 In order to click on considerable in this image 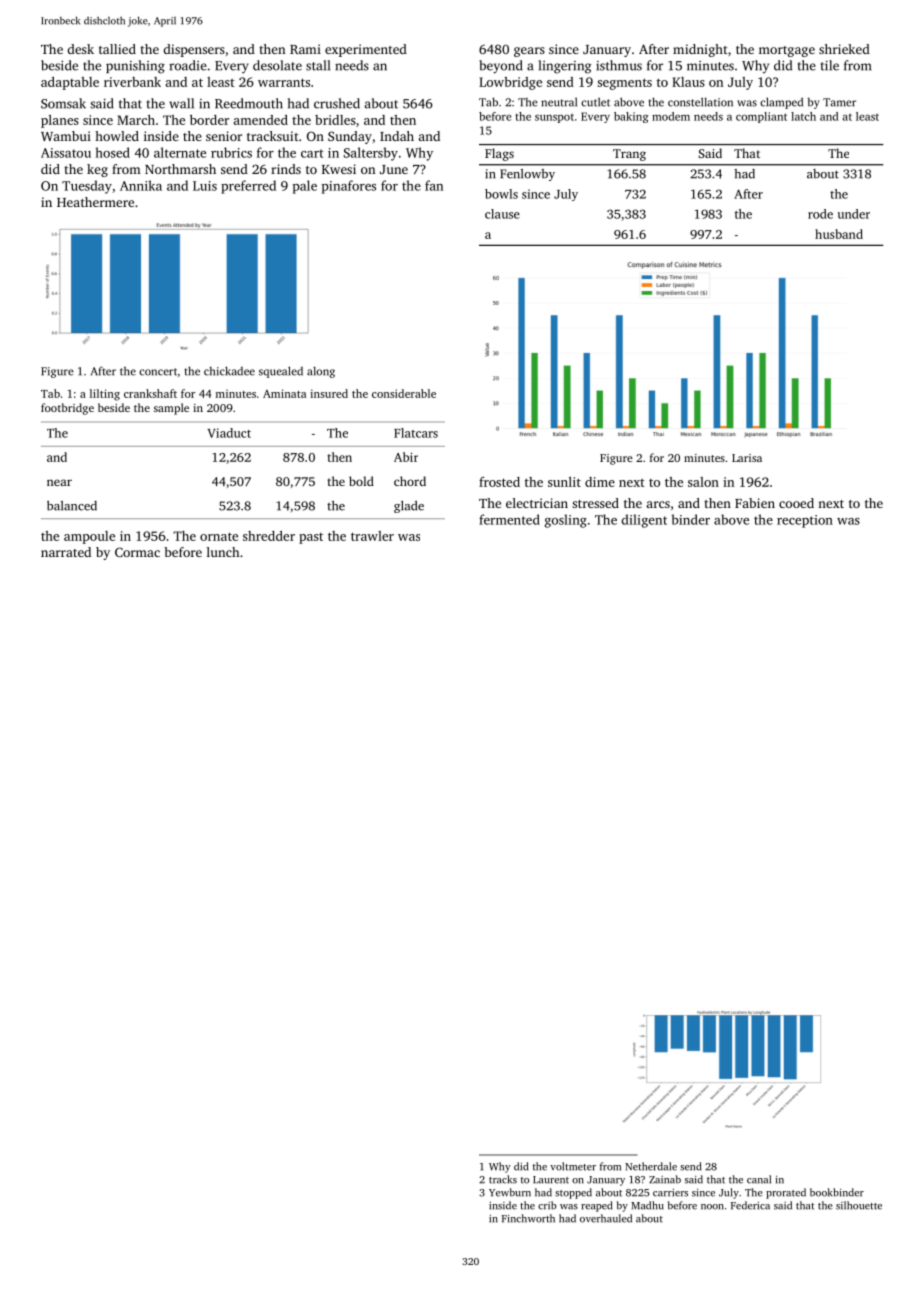, I will do `click(404, 393)`.
